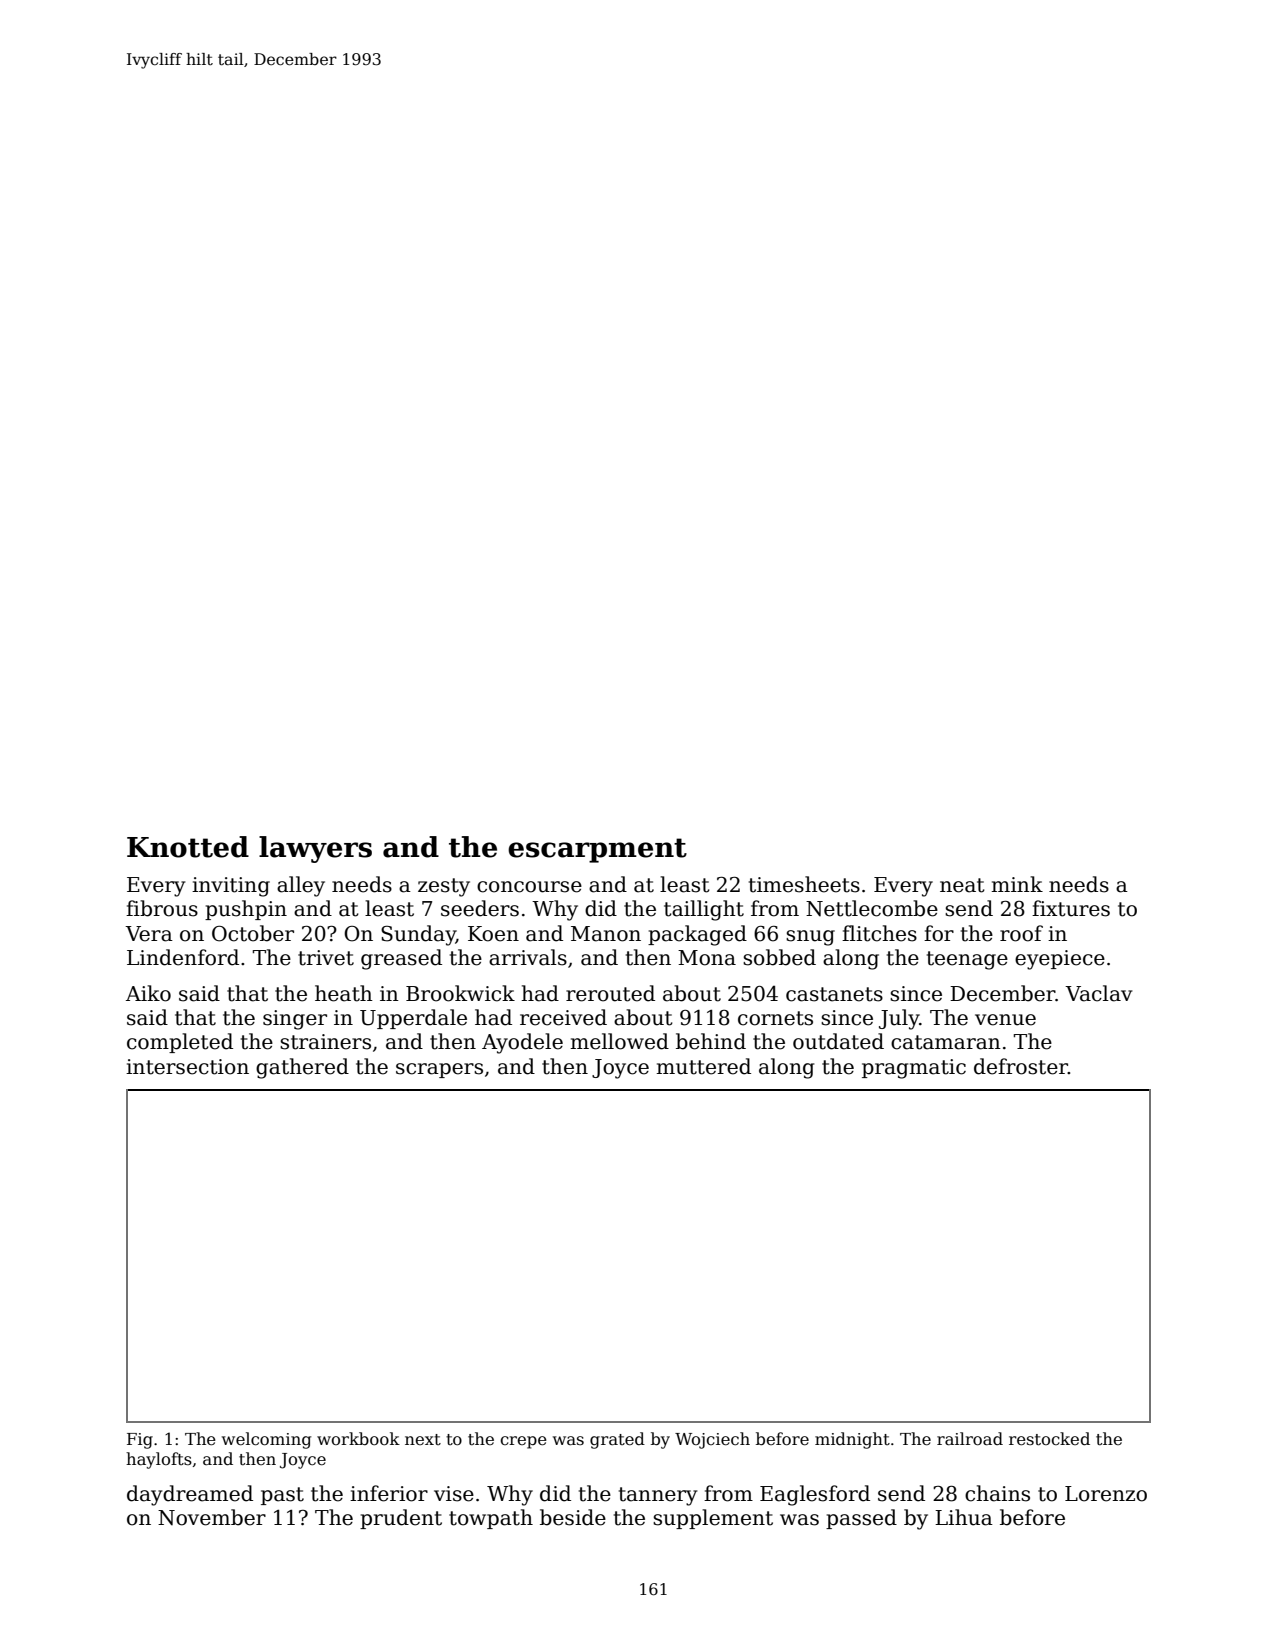 This screenshot has width=1277, height=1652. What do you see at coordinates (597, 850) in the screenshot?
I see `escarpment` at bounding box center [597, 850].
